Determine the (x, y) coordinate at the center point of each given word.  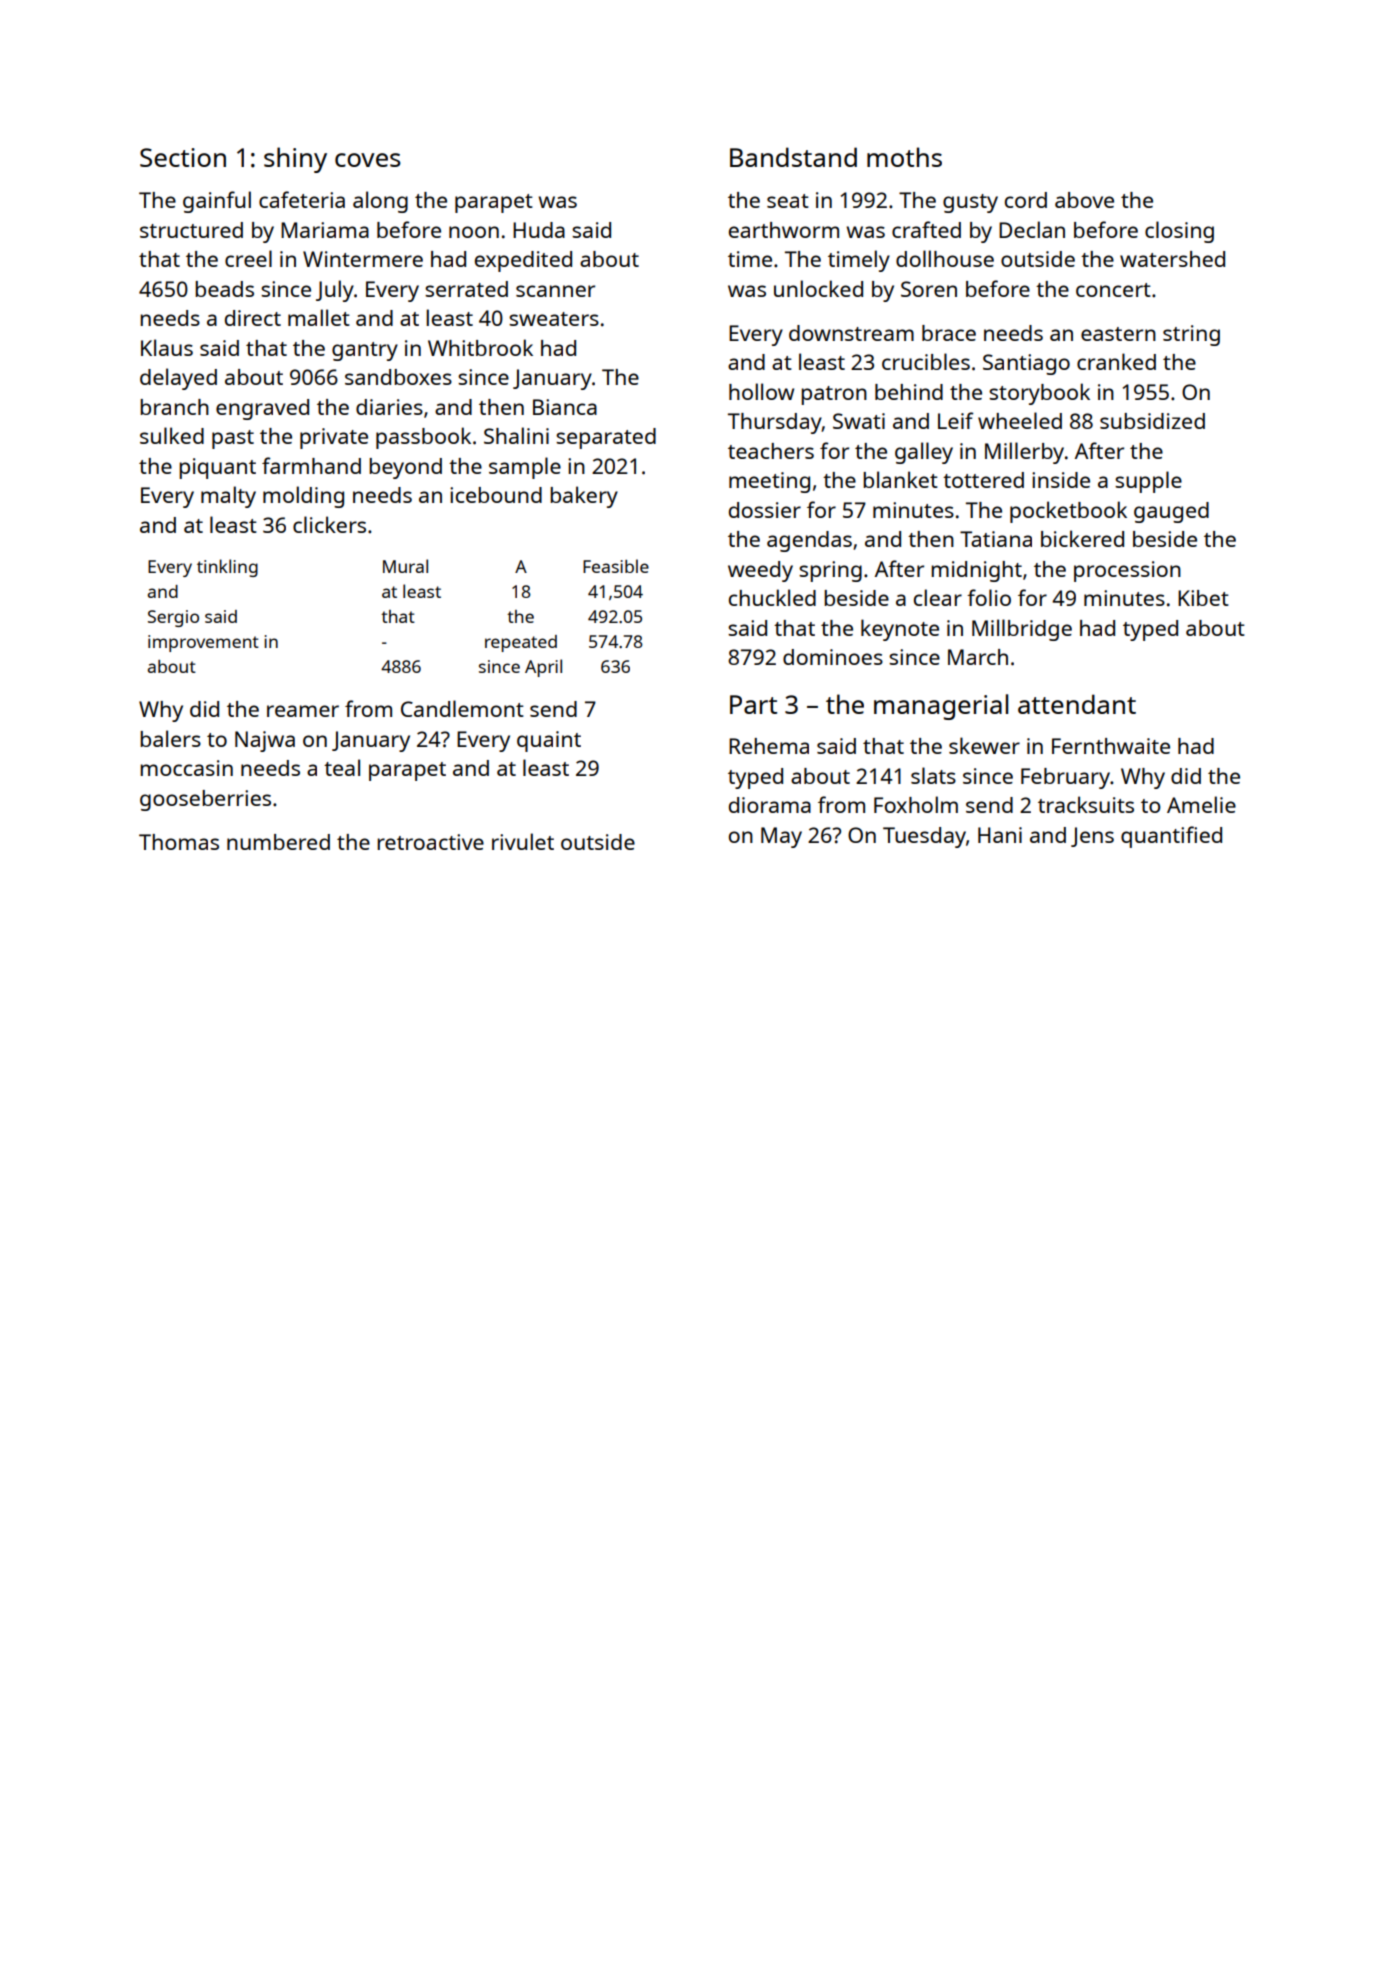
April (543, 668)
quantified (1171, 837)
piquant (217, 468)
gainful (217, 202)
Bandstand (793, 157)
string (1191, 335)
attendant (1077, 704)
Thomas (179, 842)
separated (606, 438)
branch (174, 407)
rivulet (523, 841)
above (1084, 200)
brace (949, 333)
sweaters (554, 319)
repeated (521, 643)
